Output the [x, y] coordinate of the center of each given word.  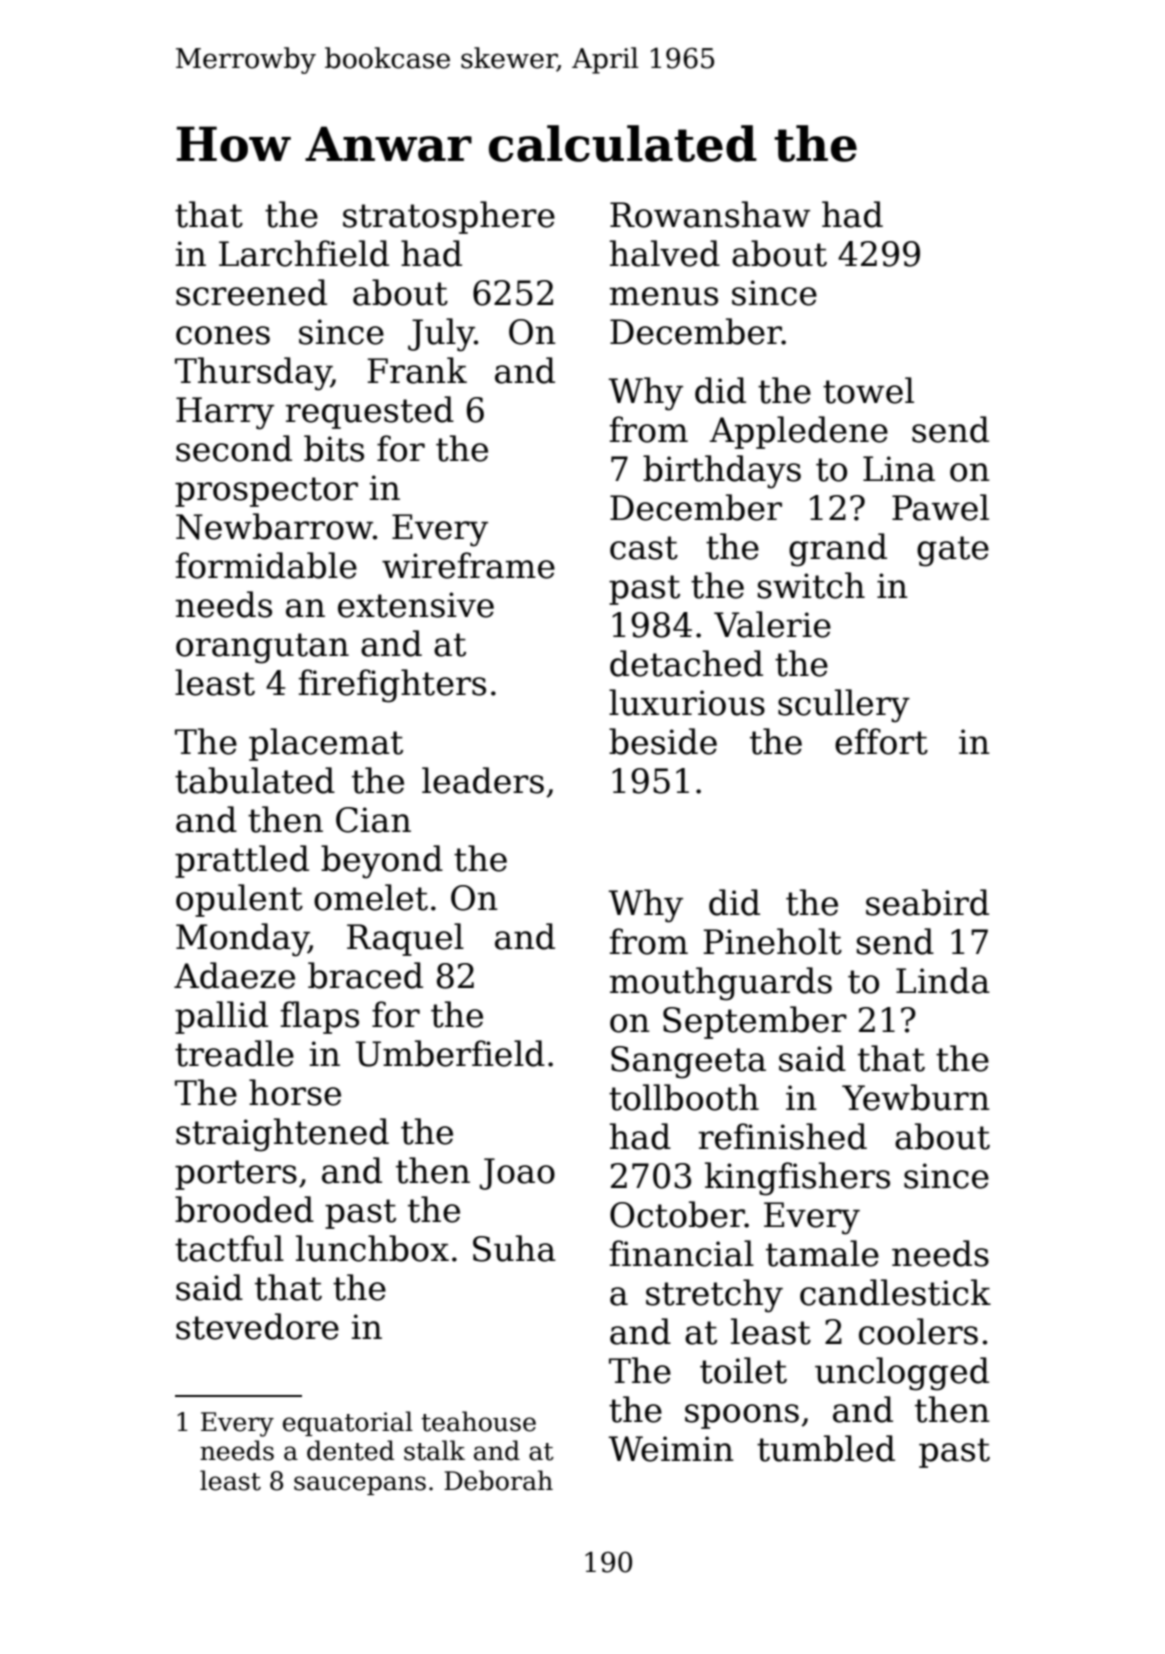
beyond [382, 862]
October [677, 1214]
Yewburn [916, 1097]
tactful [229, 1248]
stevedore [257, 1326]
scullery [844, 706]
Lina [899, 469]
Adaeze [234, 975]
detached [686, 663]
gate [953, 551]
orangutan [262, 648]
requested [370, 412]
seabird [927, 902]
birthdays [722, 472]
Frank [417, 370]
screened [251, 292]
